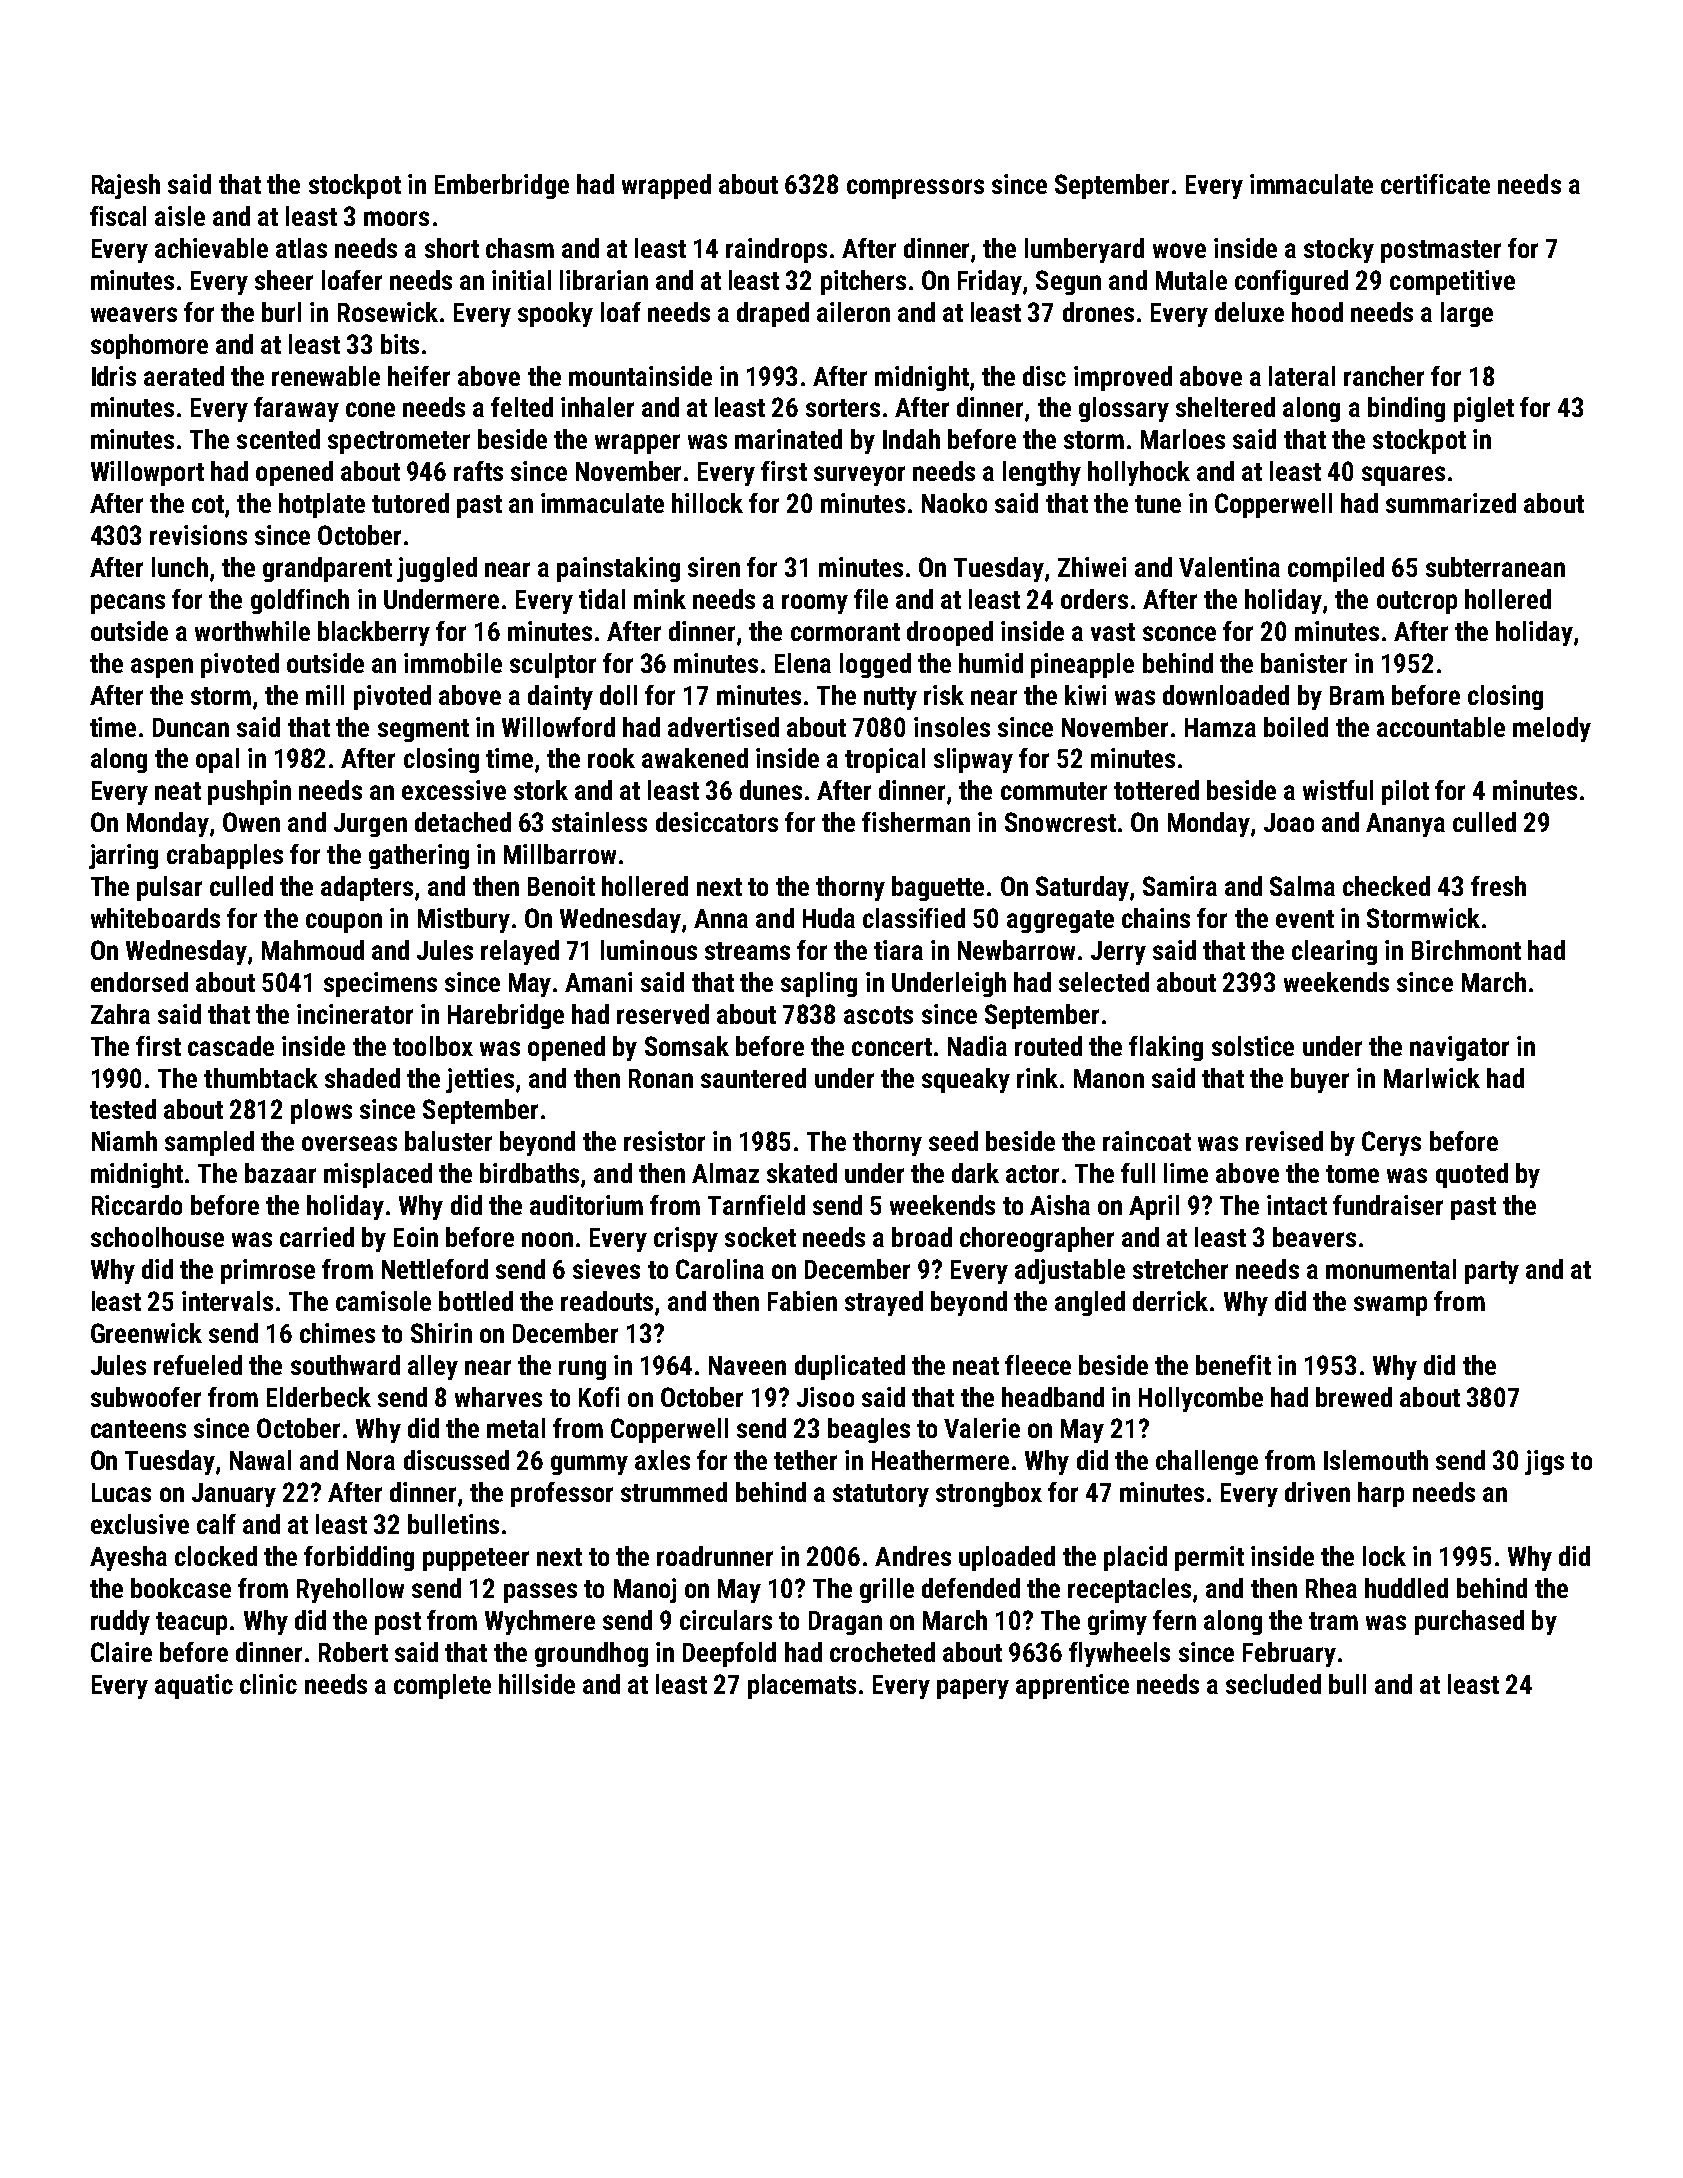  Describe the element at coordinates (126, 186) in the page. I see `Rajesh` at that location.
